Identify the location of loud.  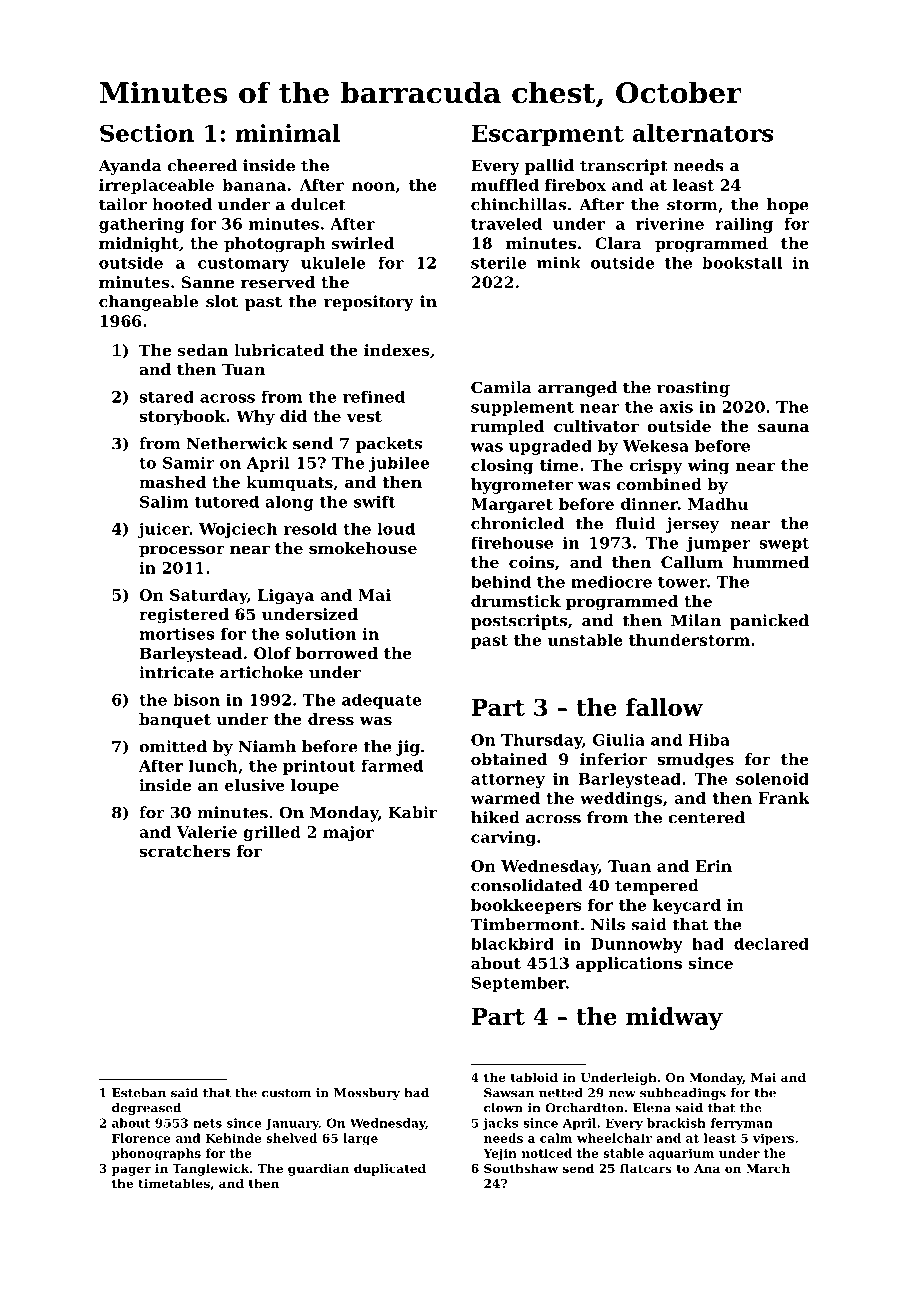
(396, 529).
